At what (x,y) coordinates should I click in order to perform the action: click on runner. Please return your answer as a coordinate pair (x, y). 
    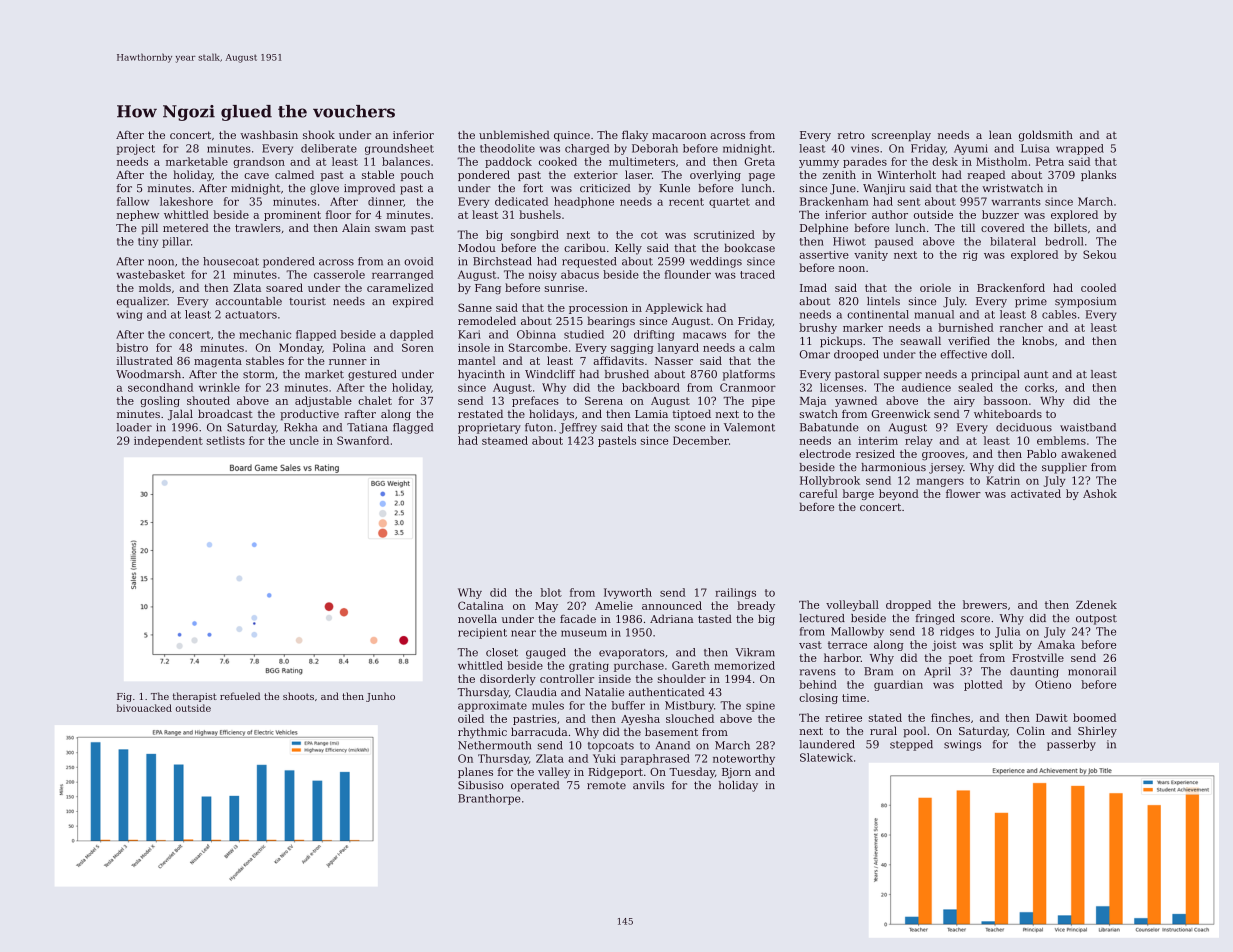
    Looking at the image, I should click on (348, 362).
